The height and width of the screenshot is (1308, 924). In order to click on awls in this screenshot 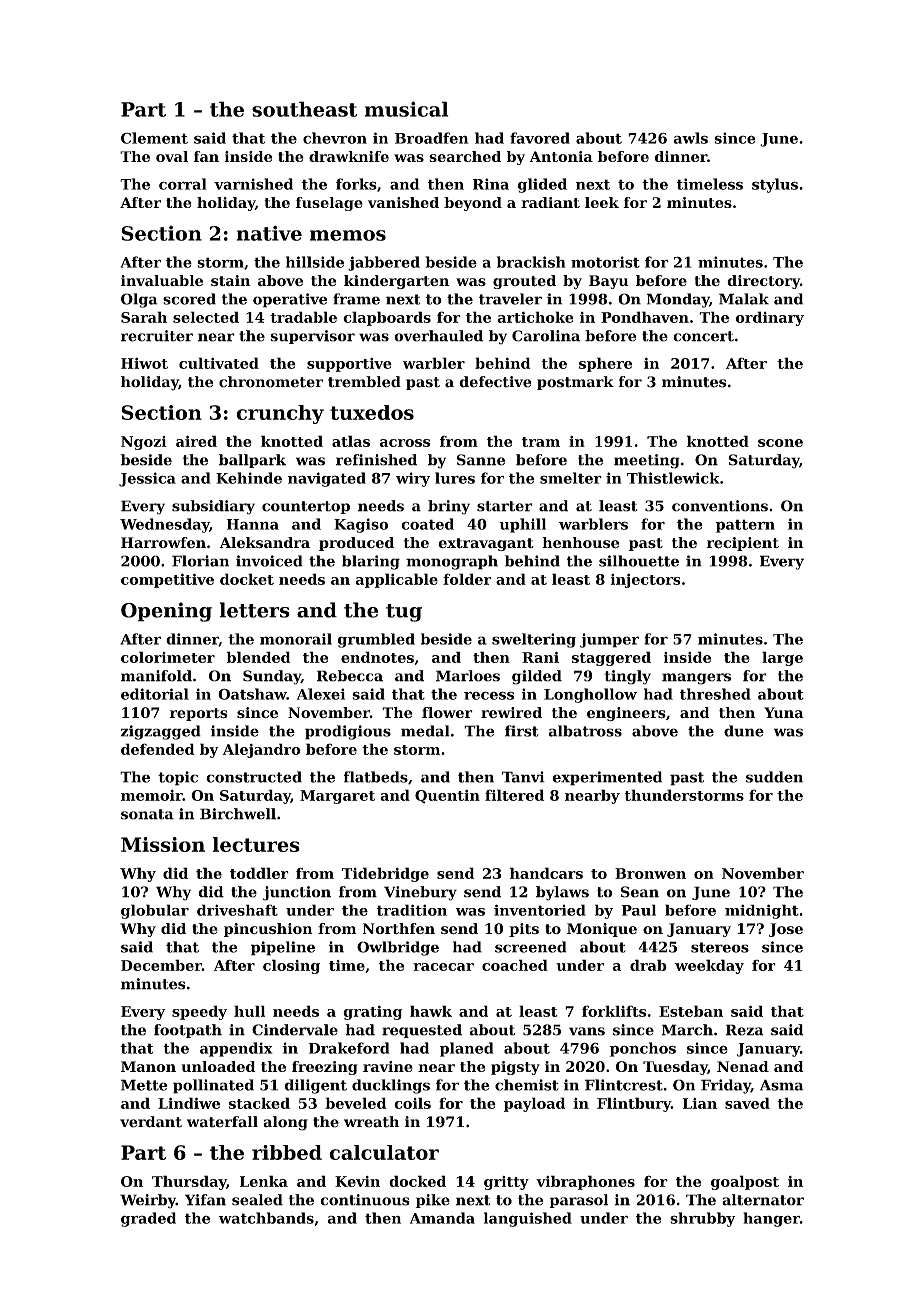, I will do `click(690, 138)`.
